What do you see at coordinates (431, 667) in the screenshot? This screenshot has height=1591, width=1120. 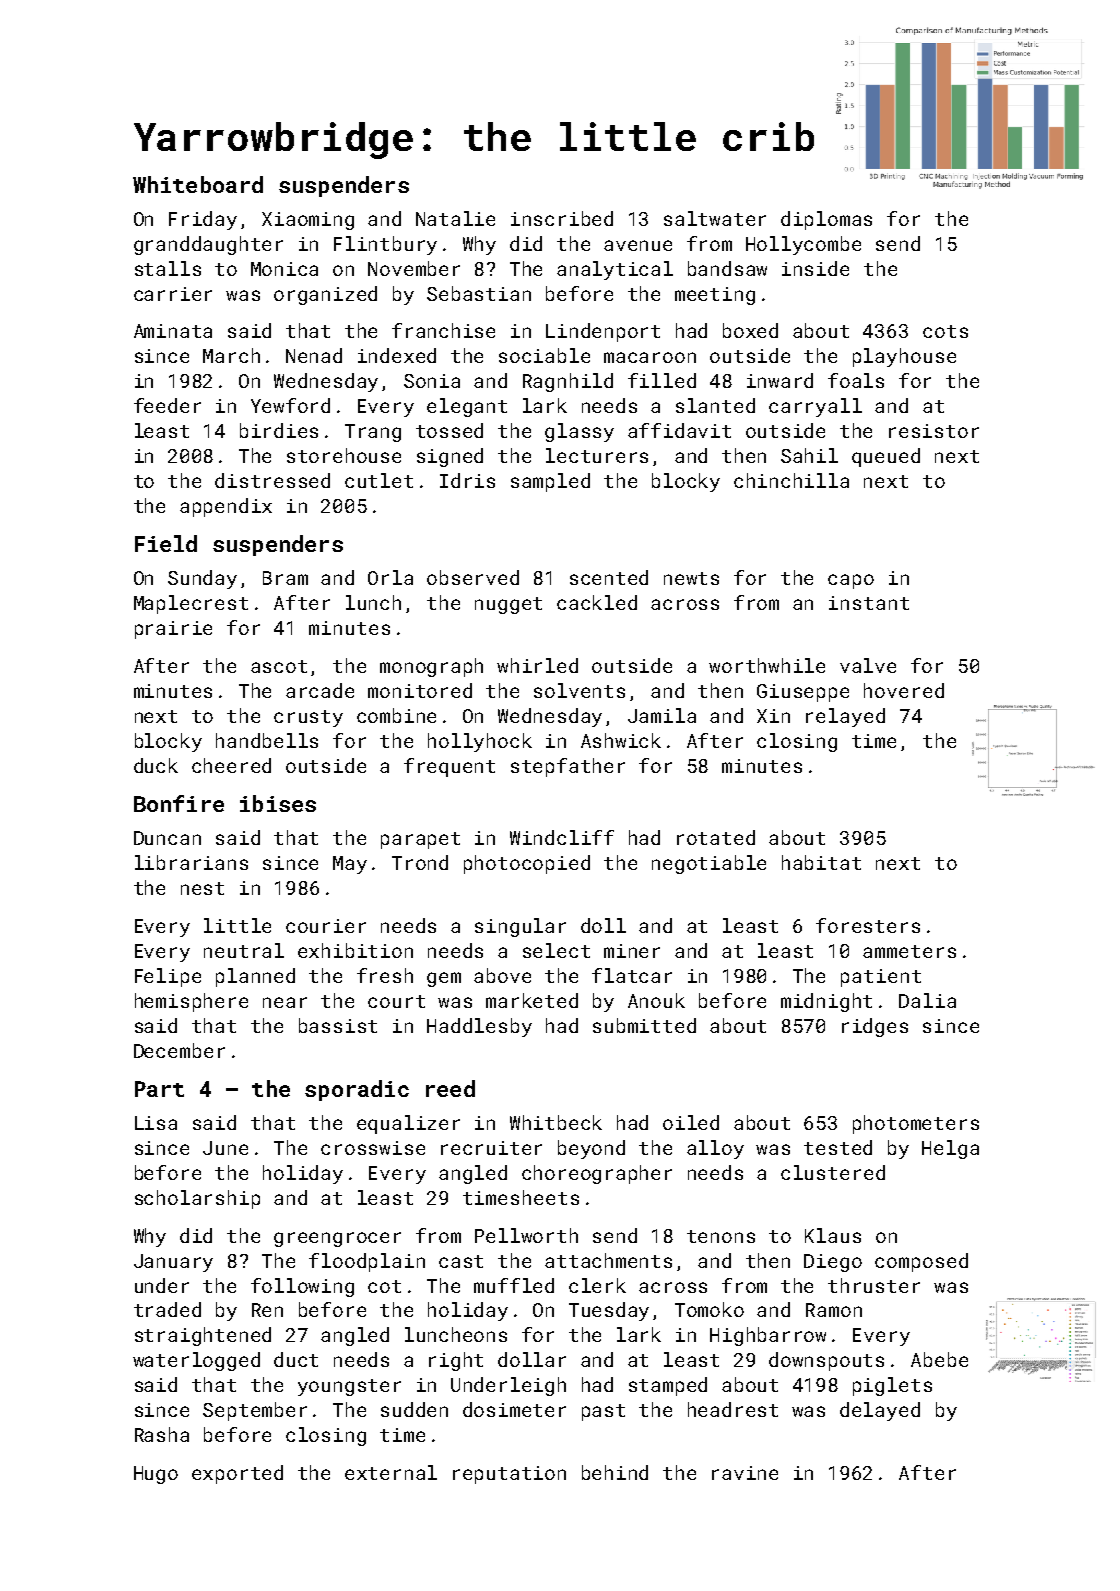 I see `monograph` at bounding box center [431, 667].
